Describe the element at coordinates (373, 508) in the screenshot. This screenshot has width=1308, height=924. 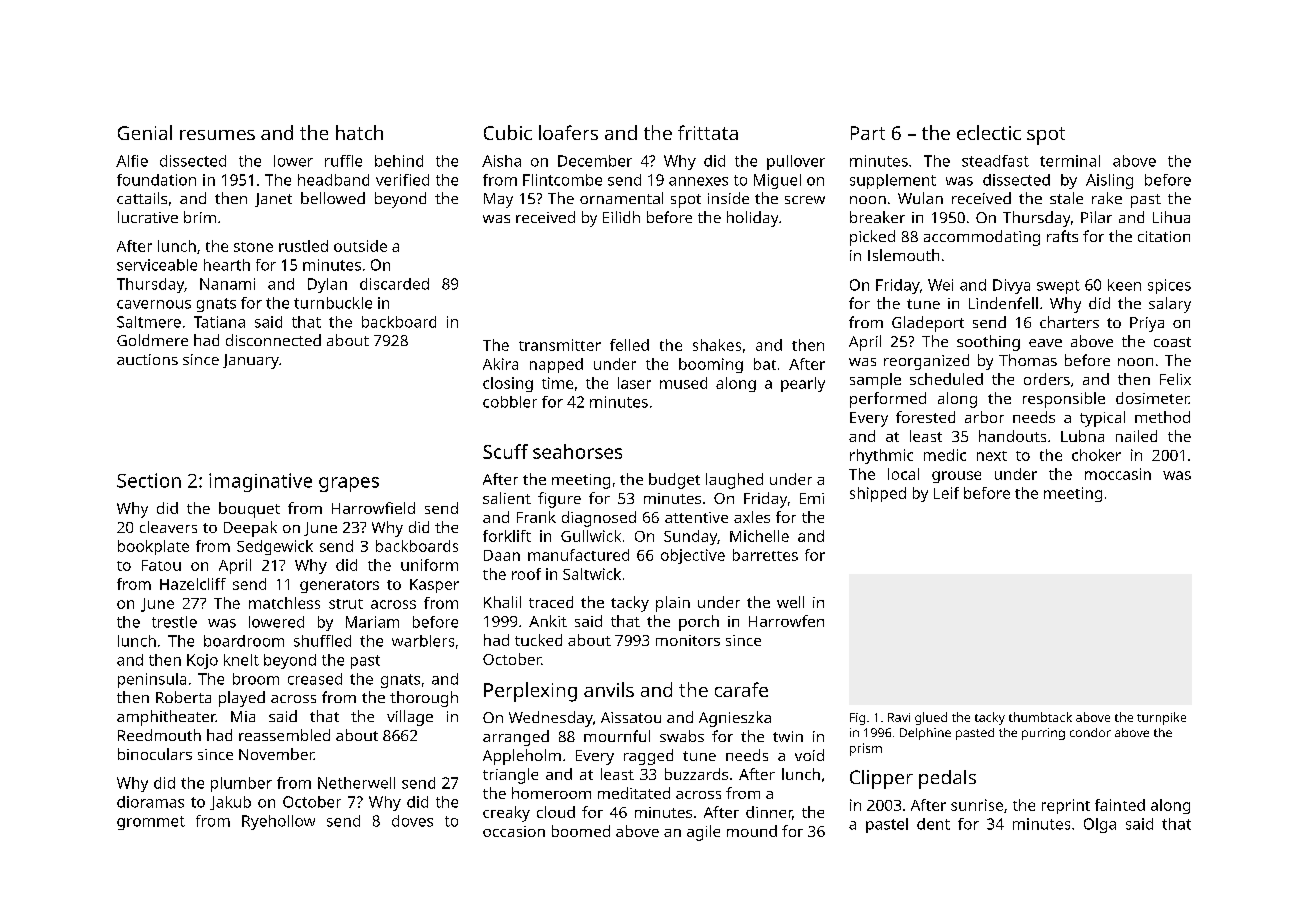
I see `Harrowfield` at that location.
